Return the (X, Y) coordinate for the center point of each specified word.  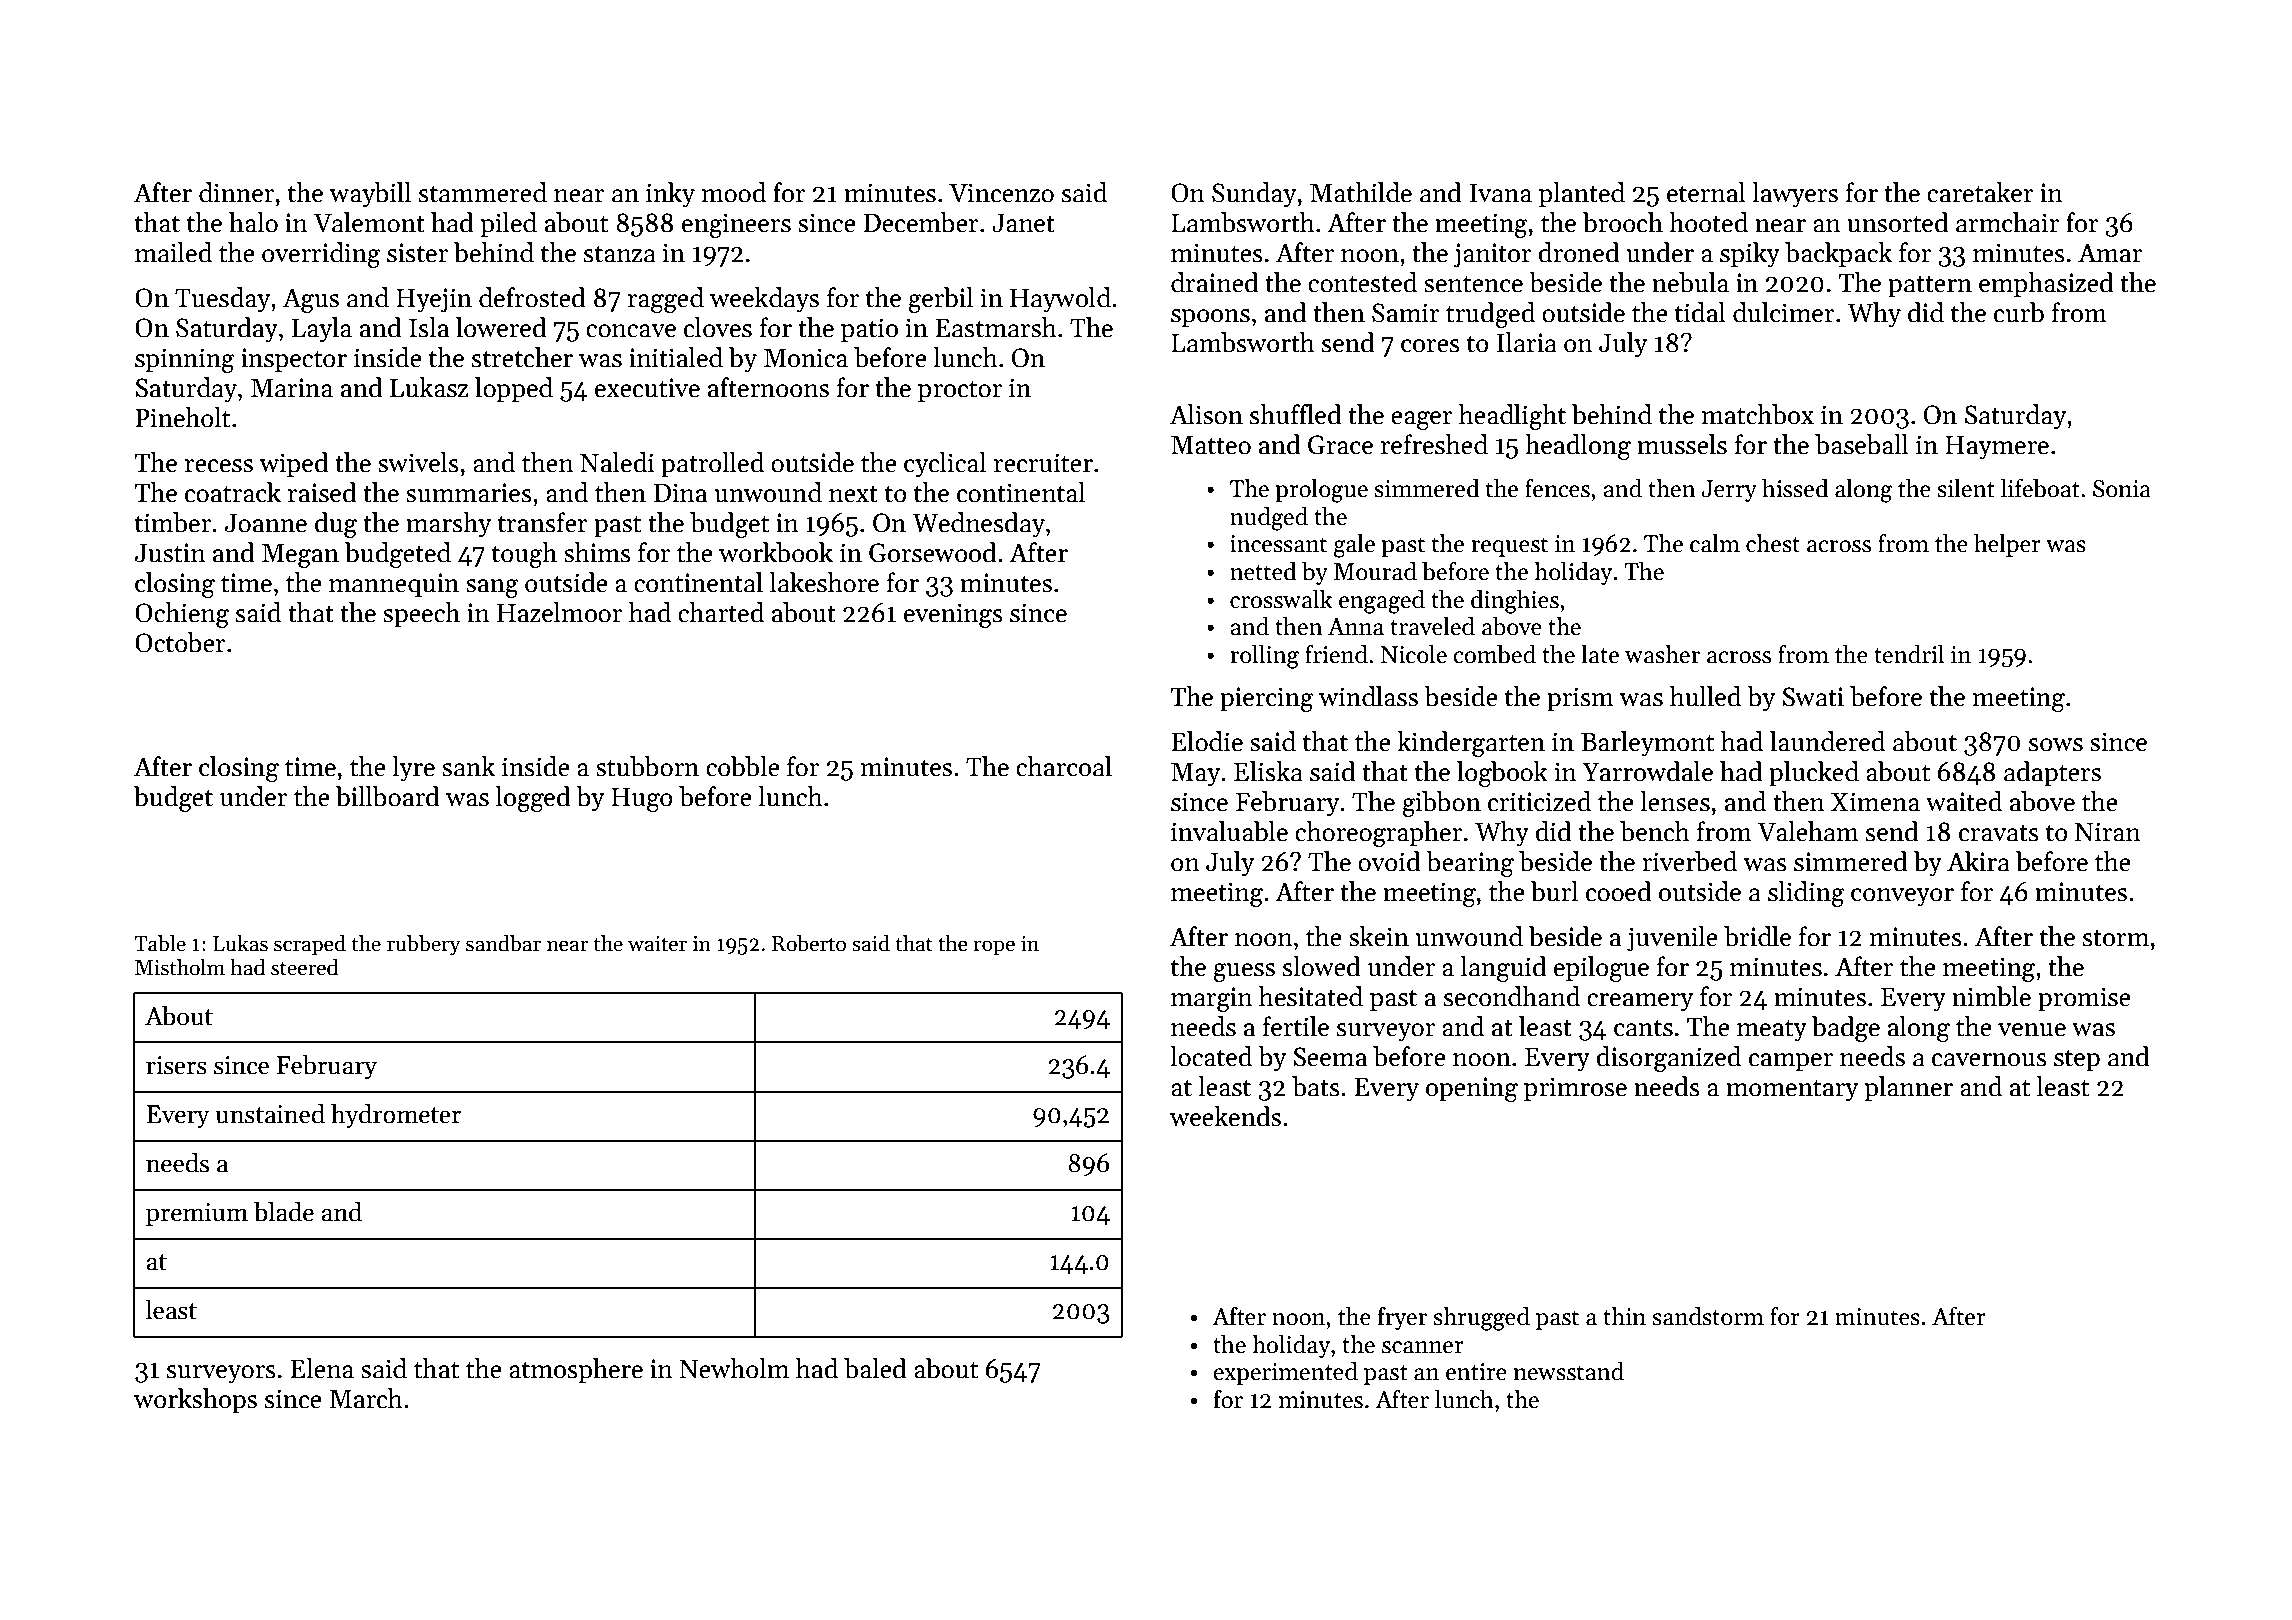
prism (1580, 699)
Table (160, 943)
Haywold (1060, 300)
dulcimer (1784, 312)
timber (173, 522)
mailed (173, 252)
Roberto (809, 943)
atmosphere (576, 1371)
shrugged (1481, 1319)
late (1600, 654)
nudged (1269, 519)
